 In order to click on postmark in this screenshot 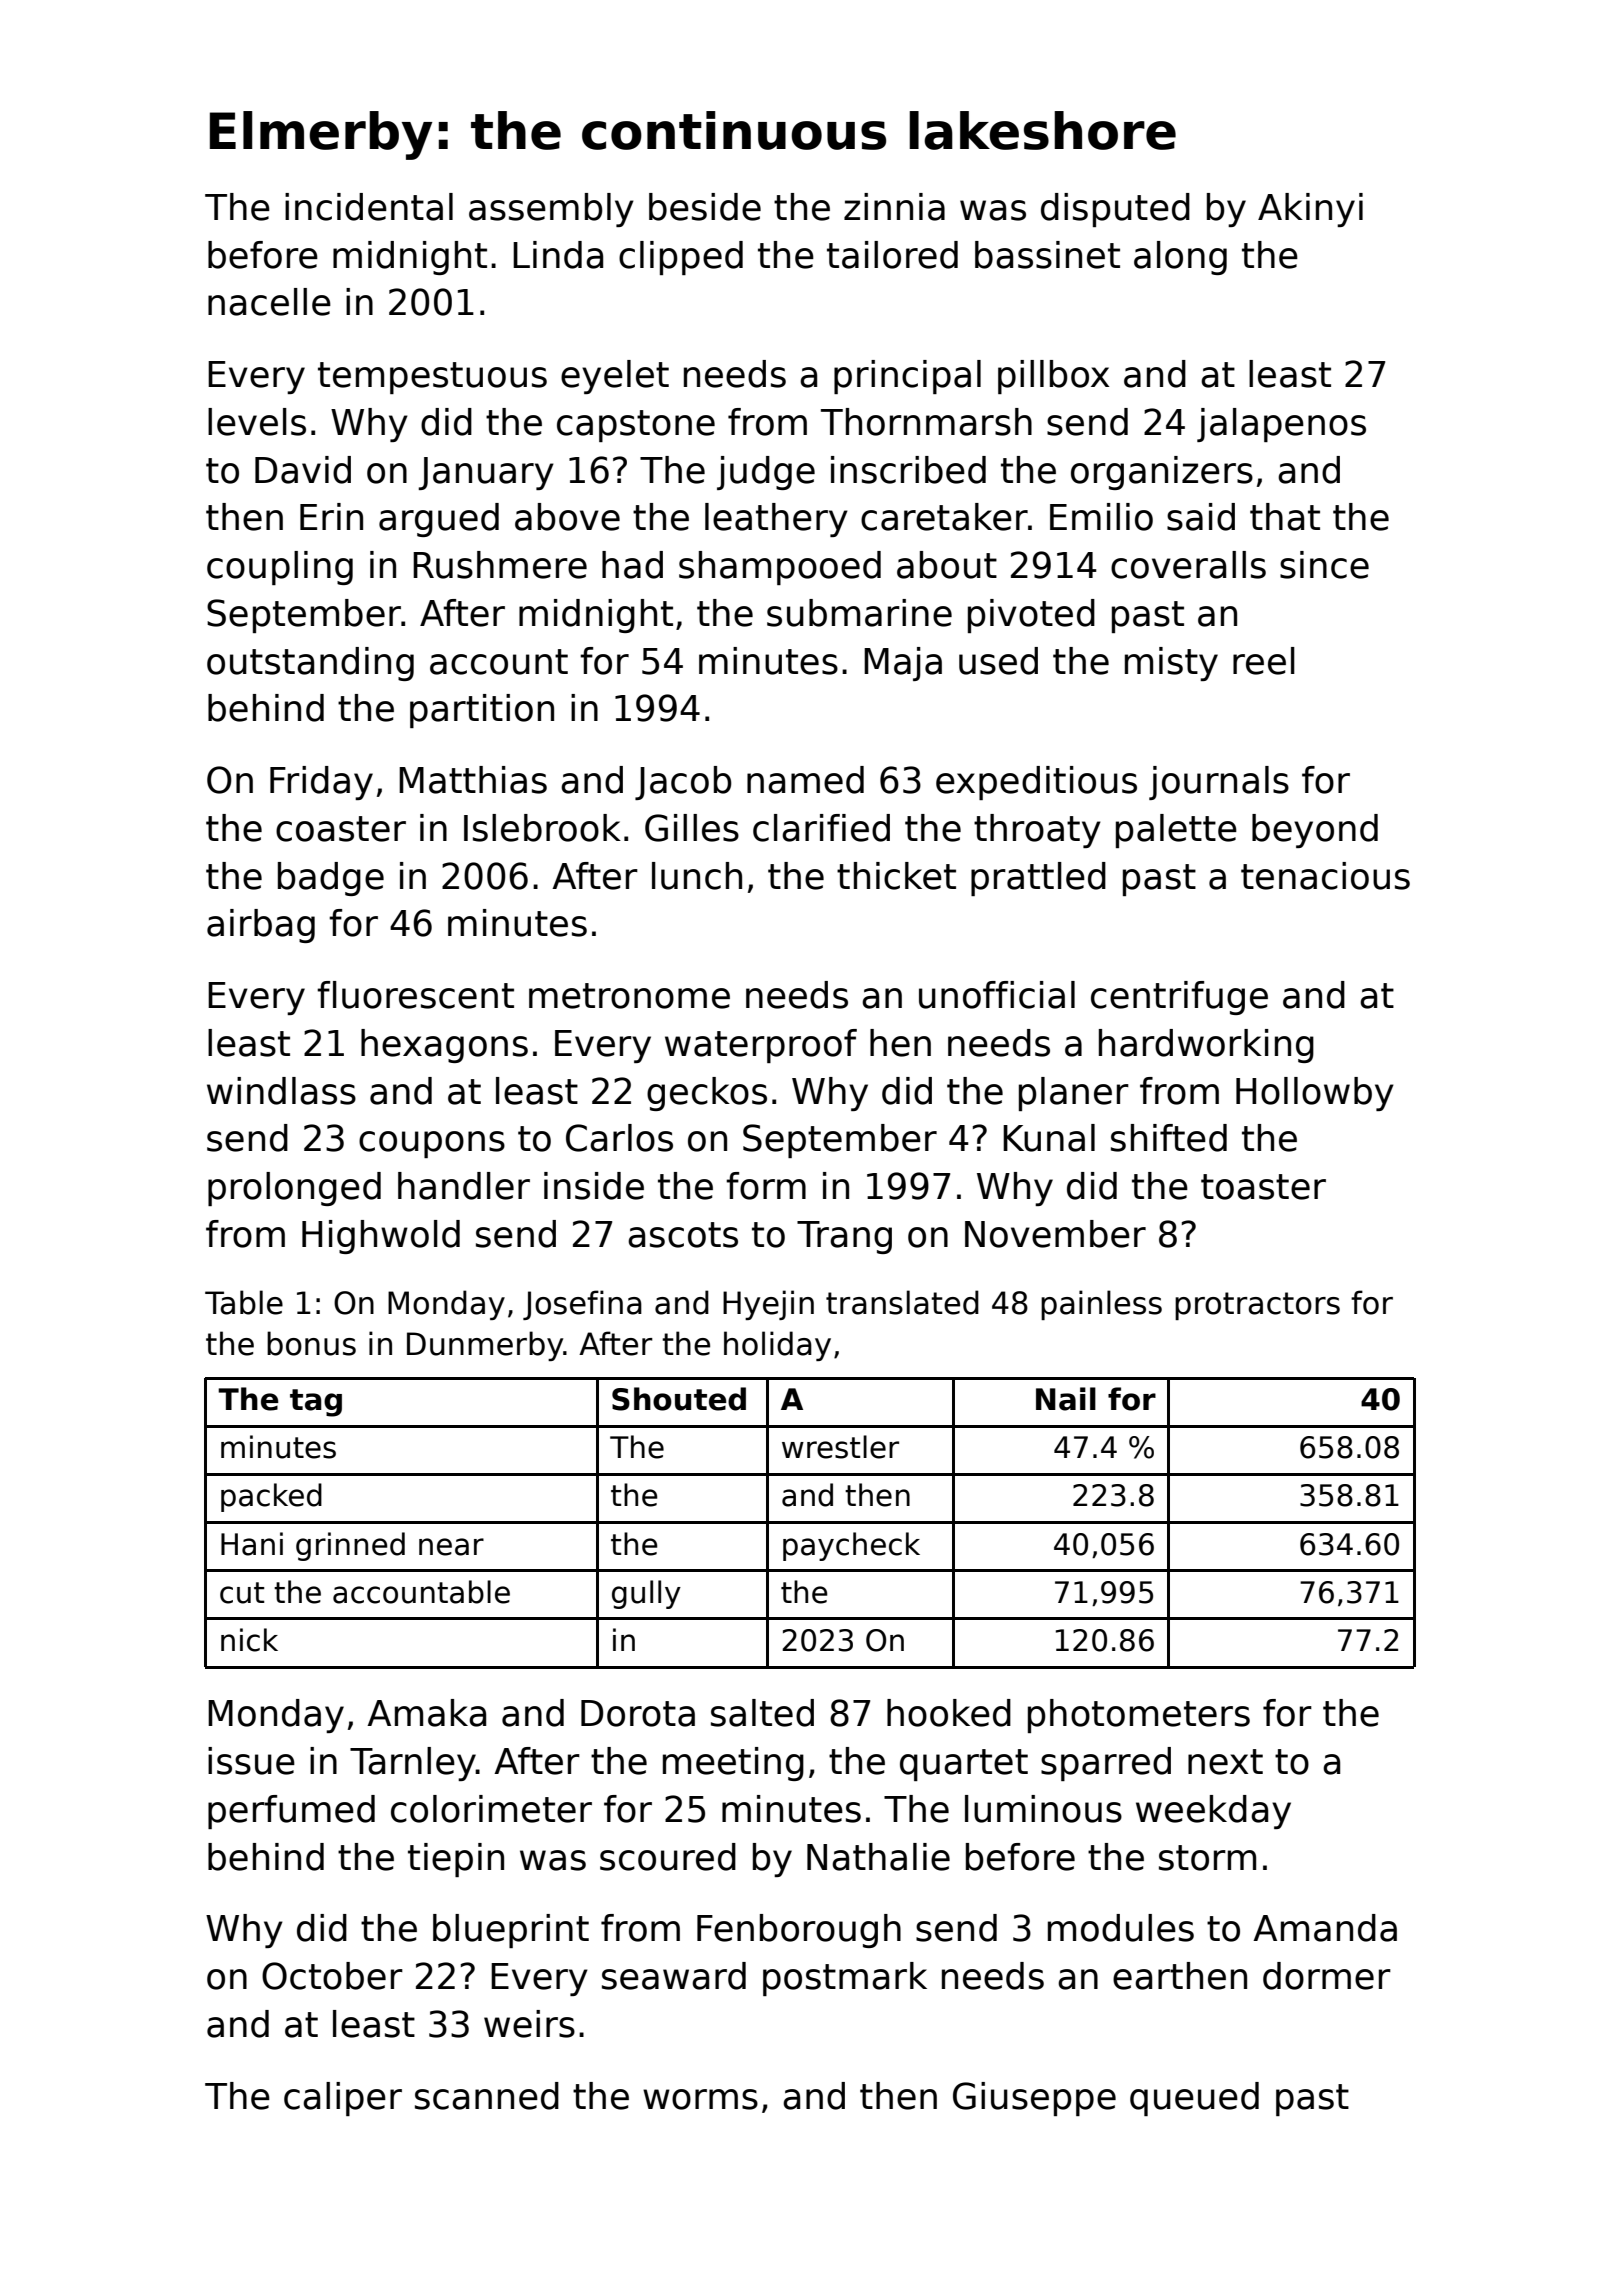, I will do `click(845, 1979)`.
